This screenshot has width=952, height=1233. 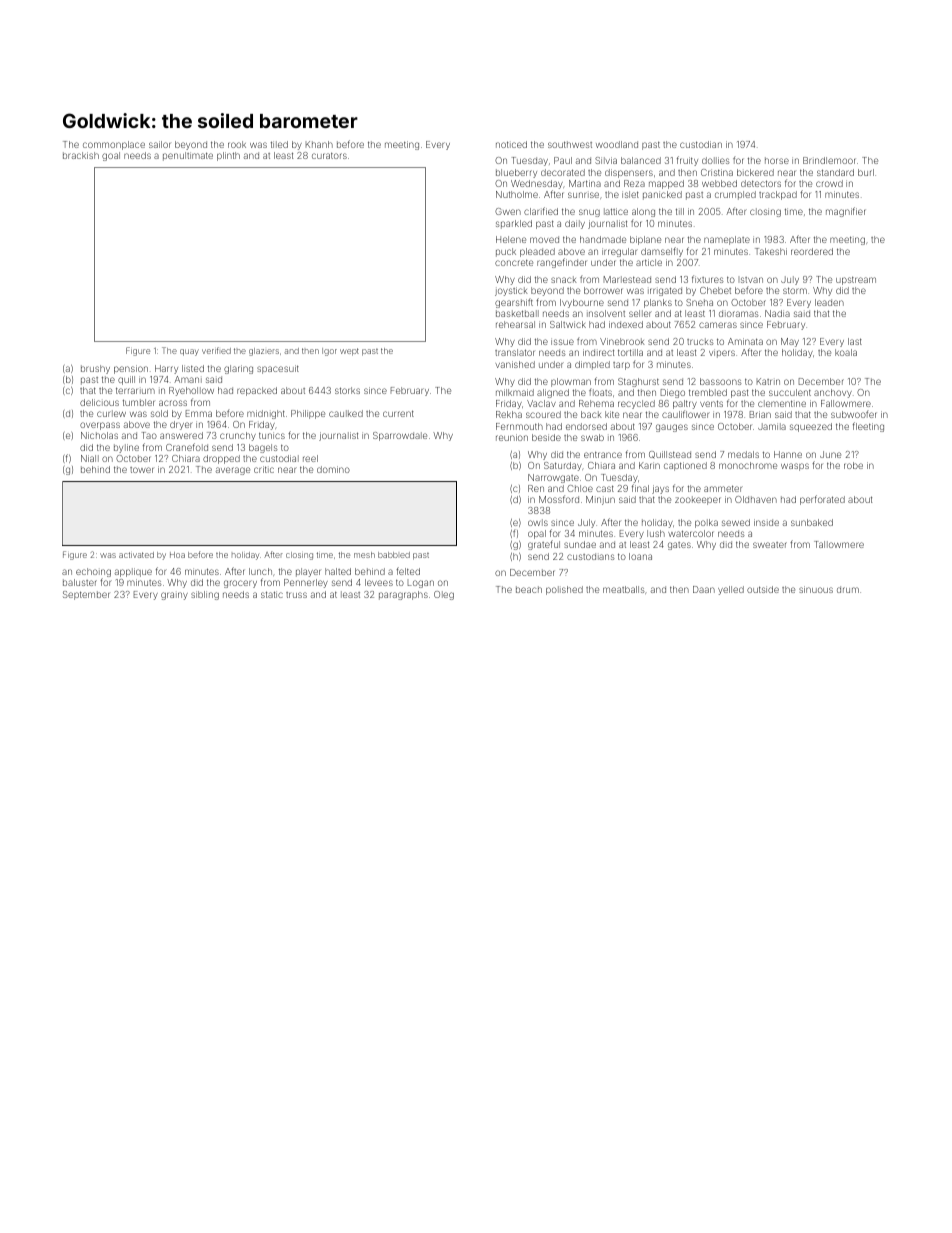 I want to click on clarified, so click(x=541, y=211).
